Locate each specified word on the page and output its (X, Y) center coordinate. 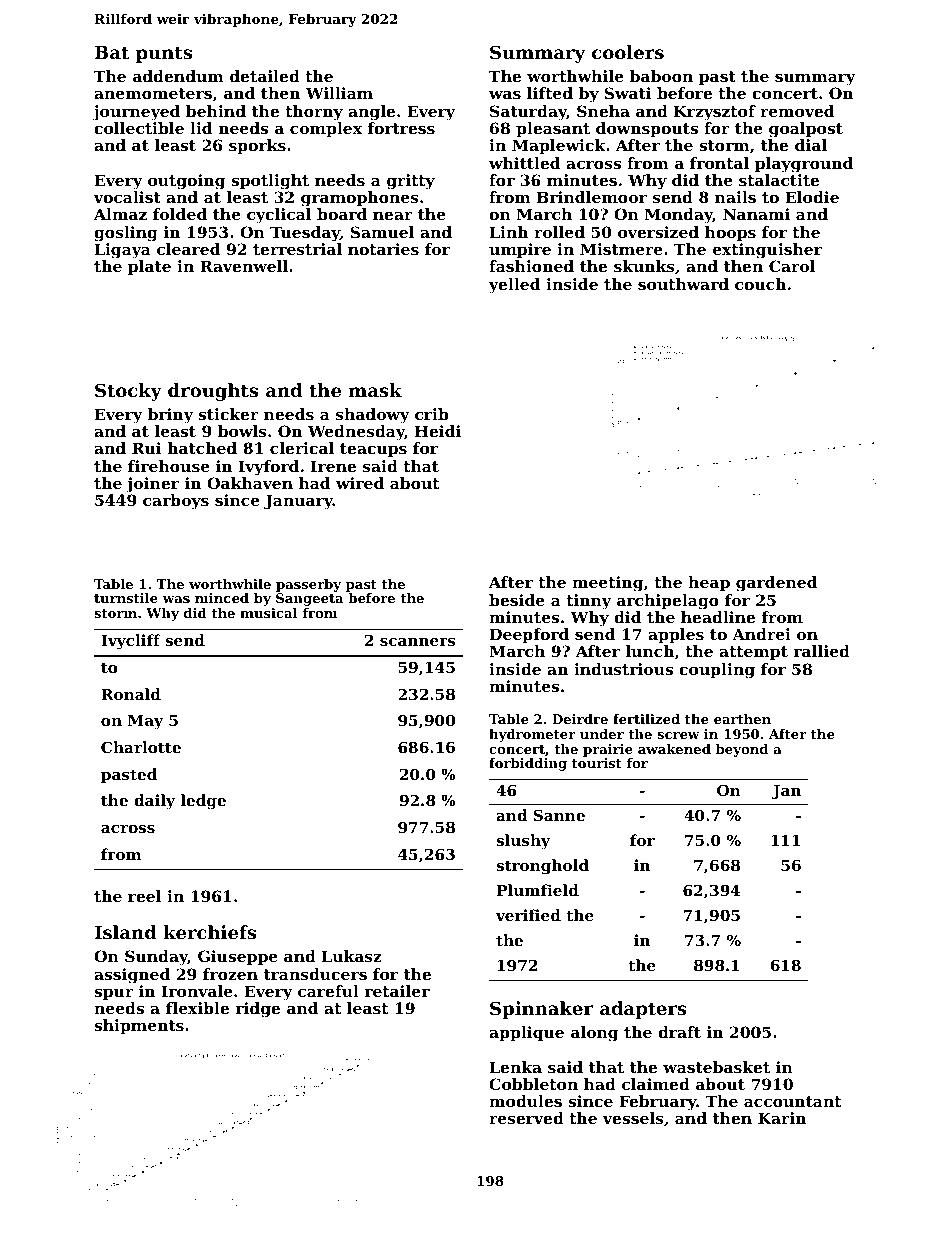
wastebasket (716, 1067)
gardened (776, 584)
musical (269, 613)
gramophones (360, 199)
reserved (526, 1118)
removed (797, 111)
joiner (152, 485)
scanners (417, 642)
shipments (139, 1026)
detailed (265, 76)
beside (517, 600)
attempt (753, 653)
